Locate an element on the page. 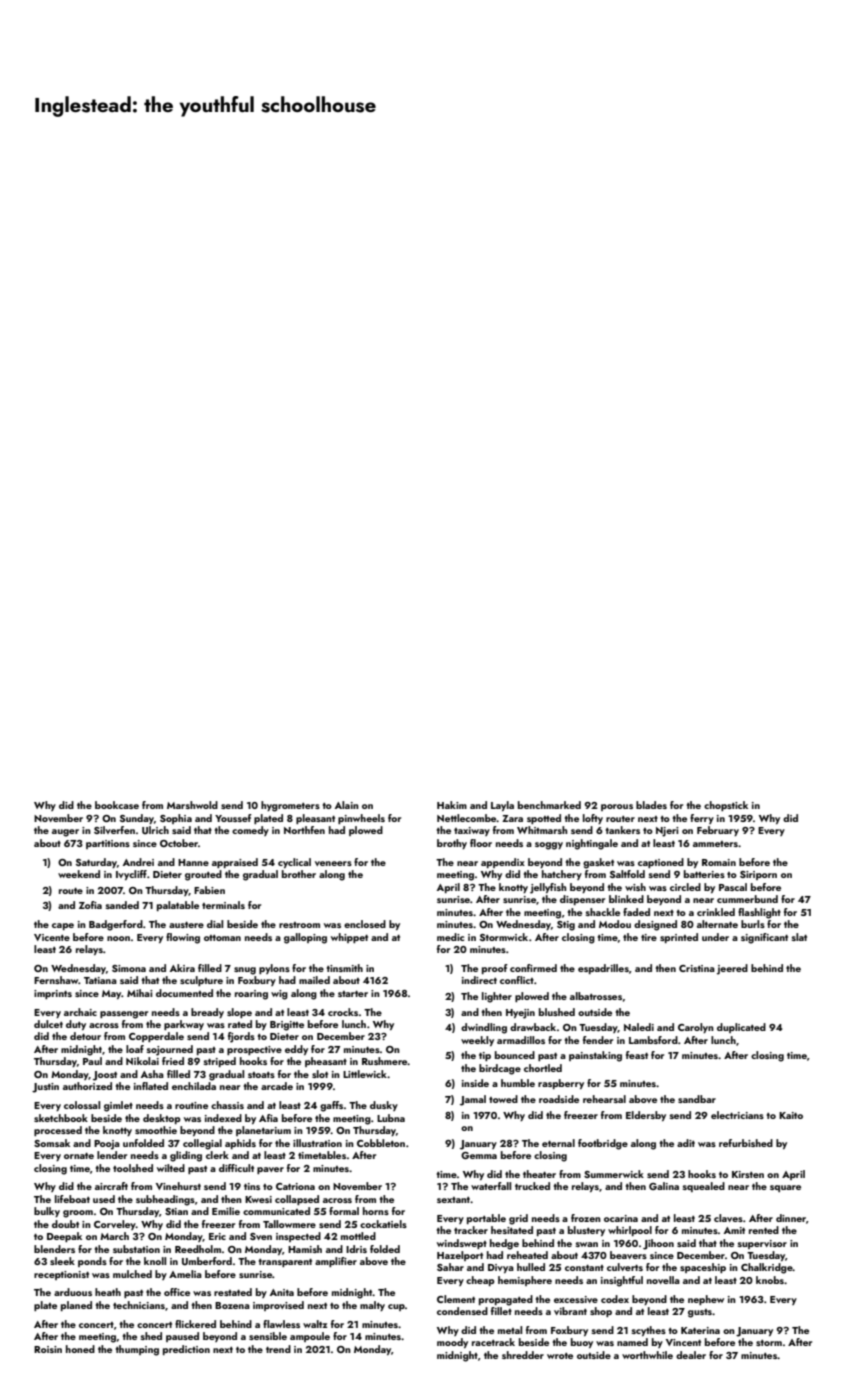 The width and height of the document is (849, 1400). brothy is located at coordinates (452, 844).
